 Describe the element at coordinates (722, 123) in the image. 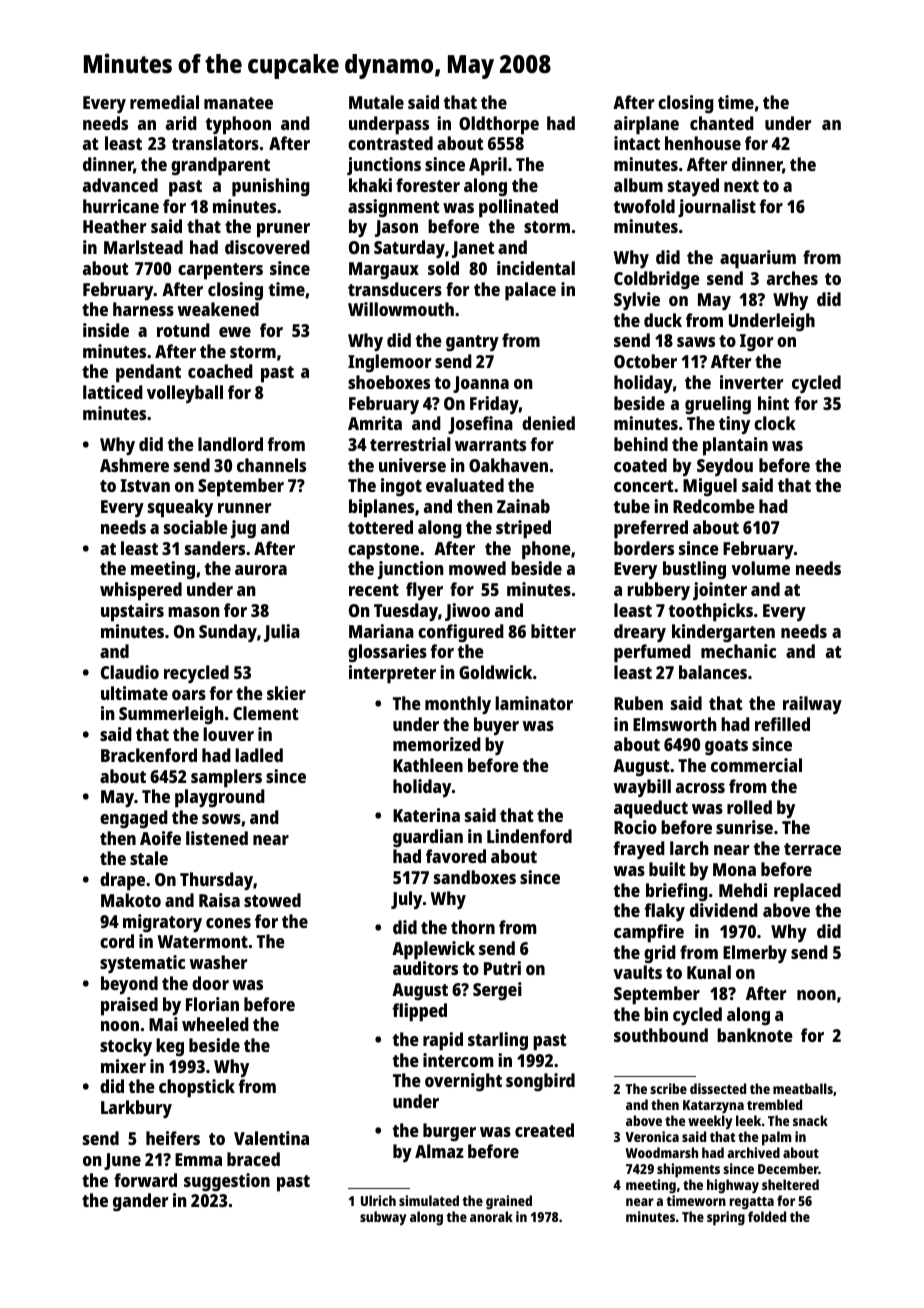

I see `chanted` at that location.
